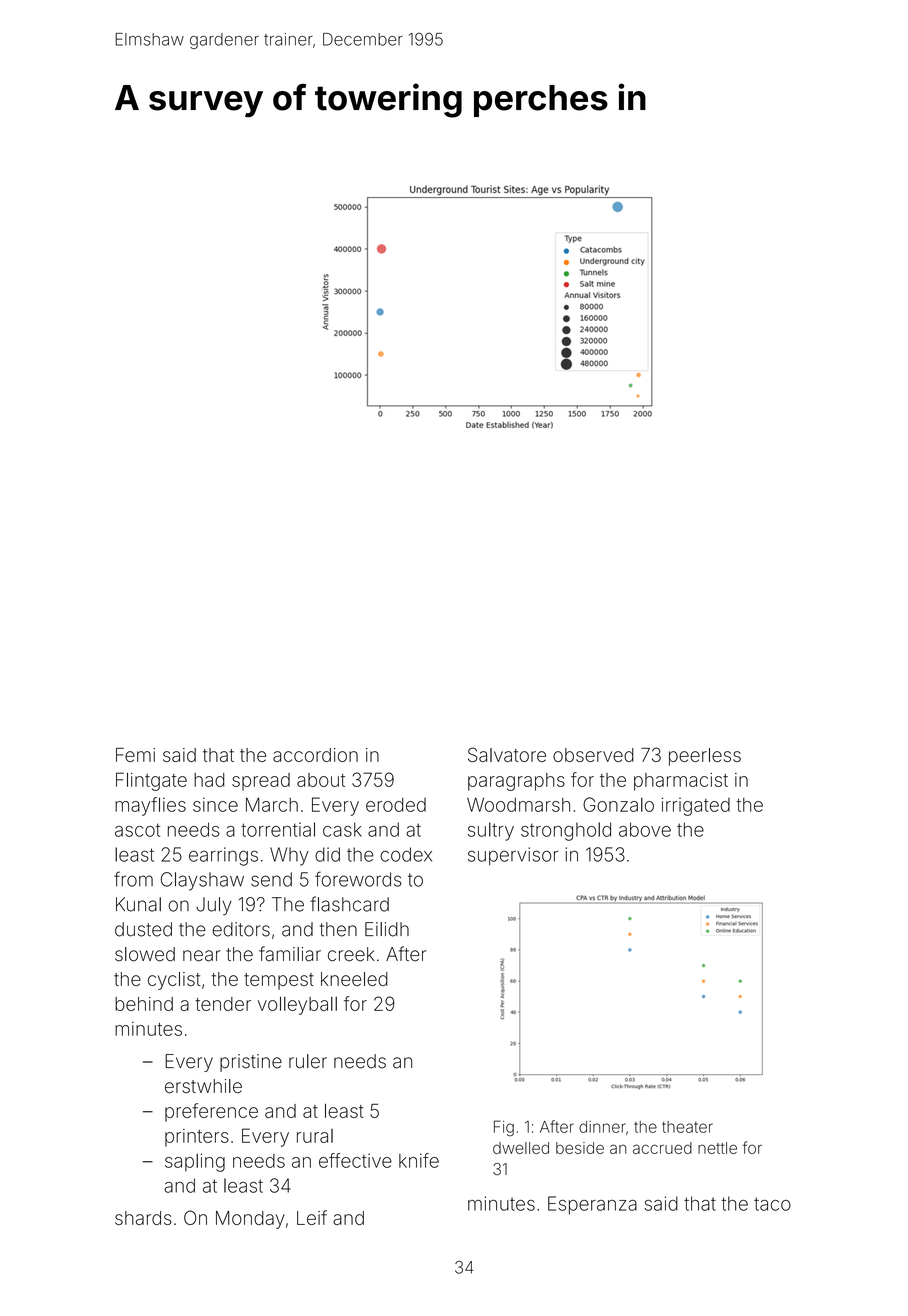 This screenshot has width=908, height=1316. What do you see at coordinates (687, 1127) in the screenshot?
I see `theater` at bounding box center [687, 1127].
